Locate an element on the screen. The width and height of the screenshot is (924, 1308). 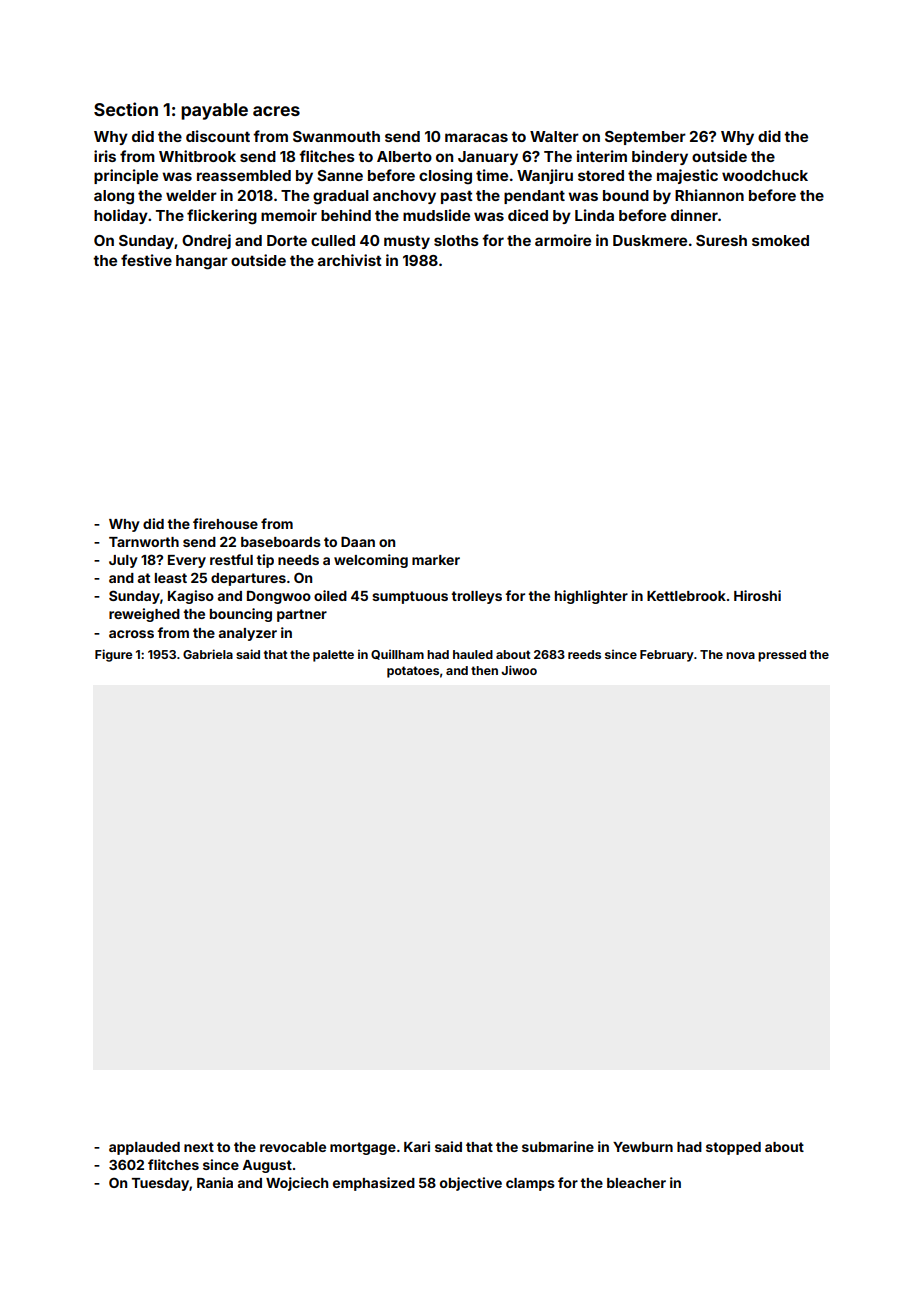
Tuesday is located at coordinates (160, 1184).
